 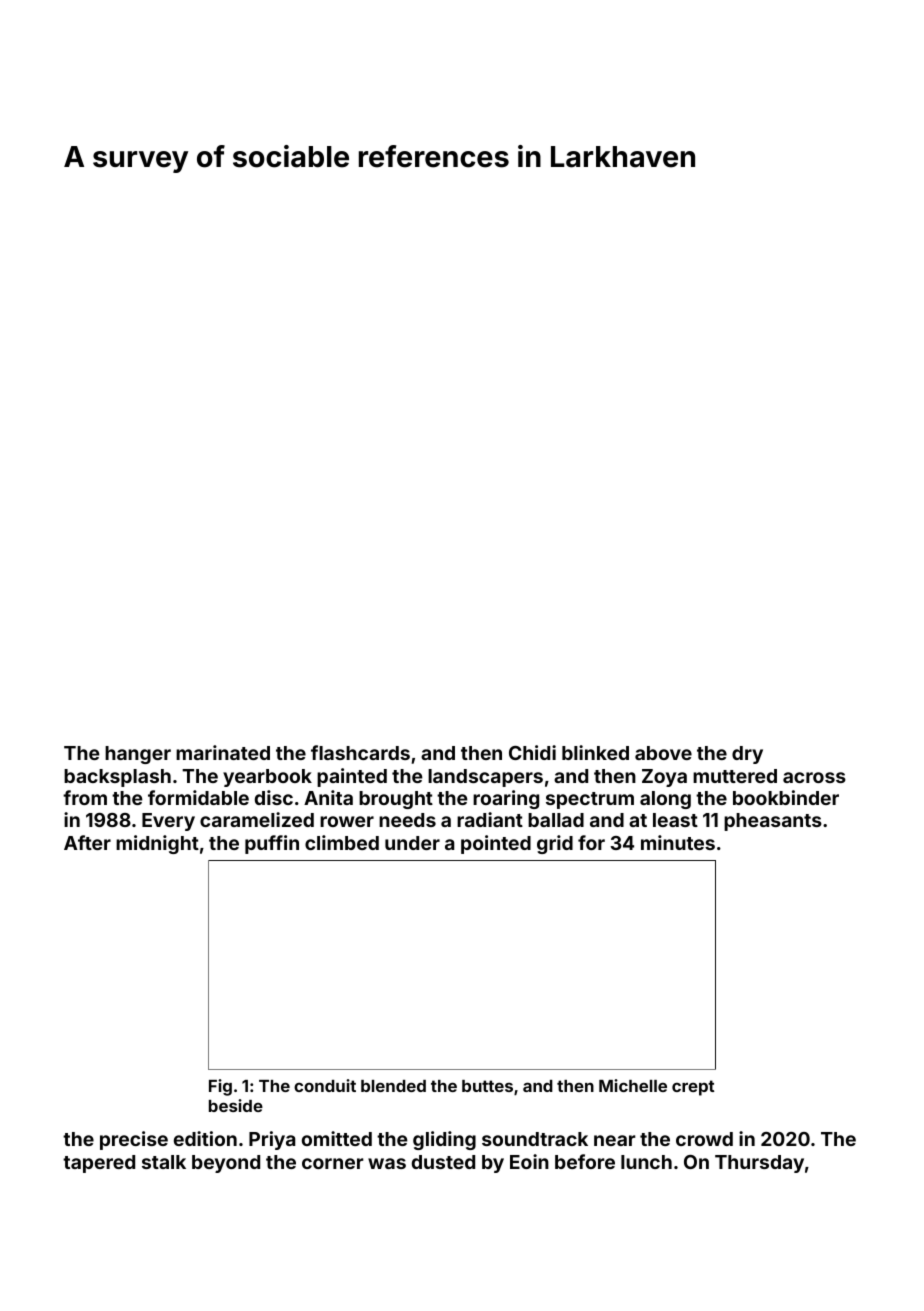 I want to click on Fig, so click(x=220, y=1087).
